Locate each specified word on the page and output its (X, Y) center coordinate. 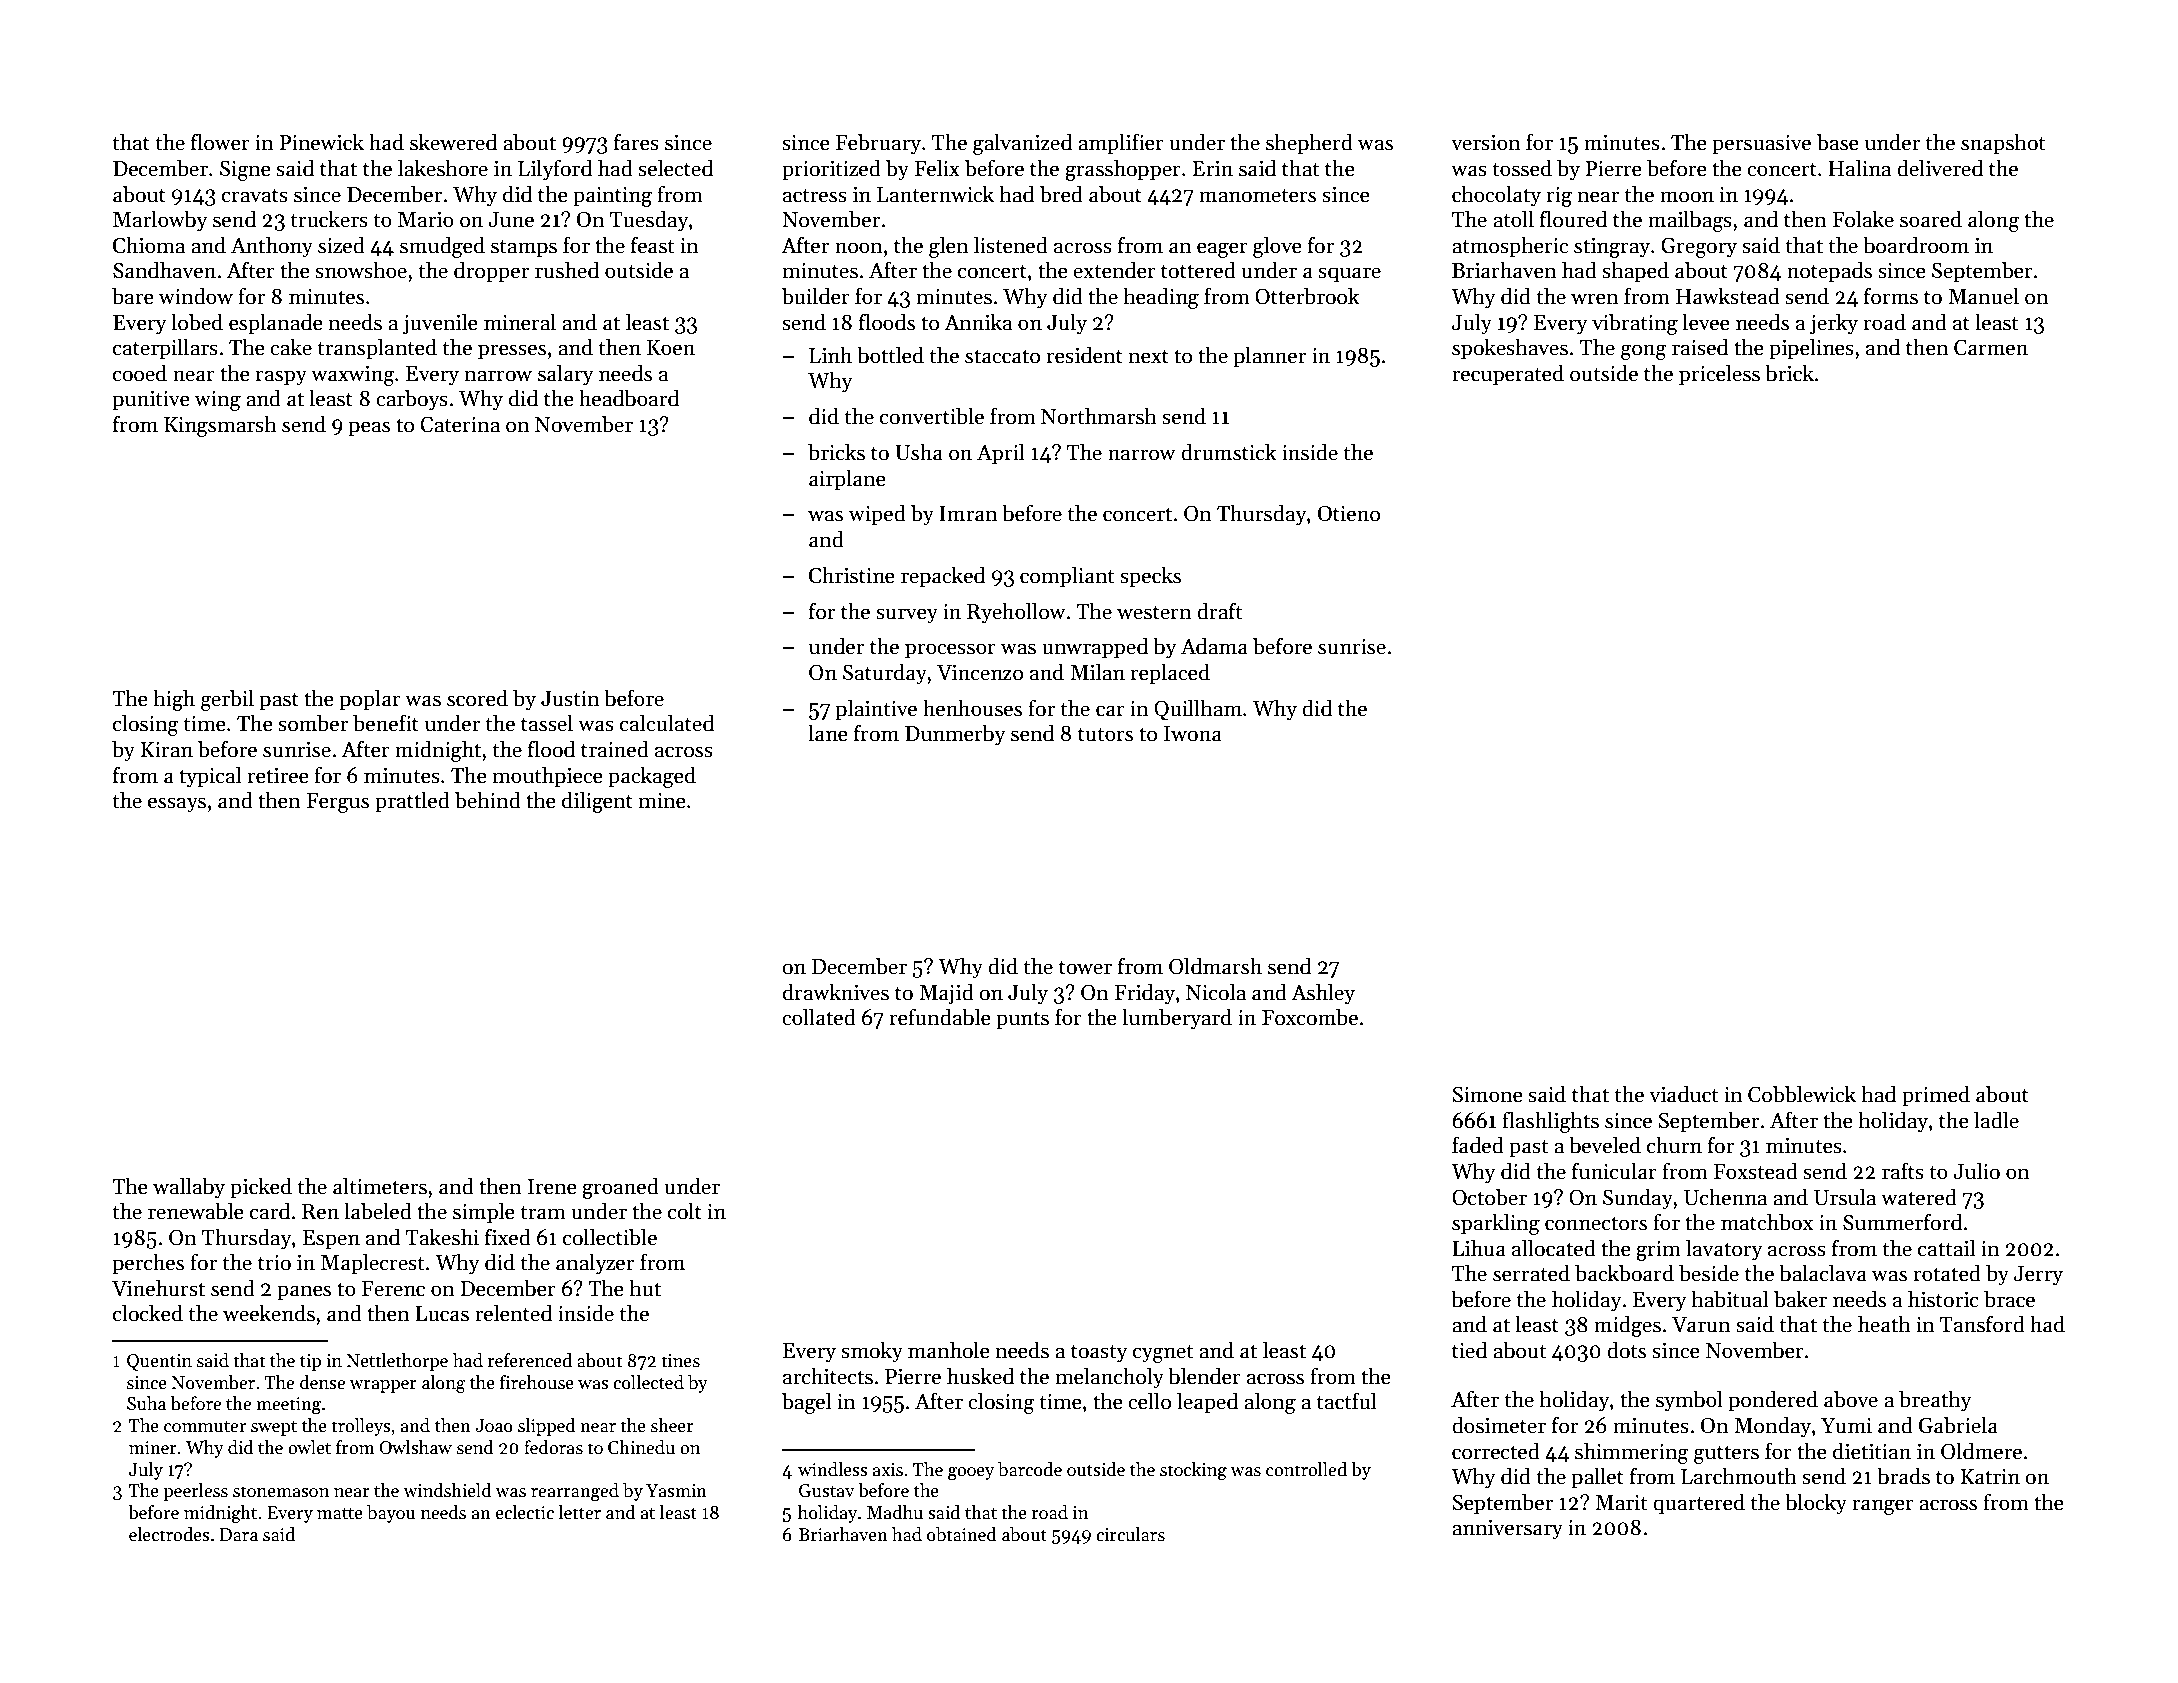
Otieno (1349, 513)
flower (220, 142)
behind (488, 800)
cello (1149, 1401)
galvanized (1022, 144)
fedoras (553, 1447)
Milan (1097, 672)
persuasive (1761, 145)
